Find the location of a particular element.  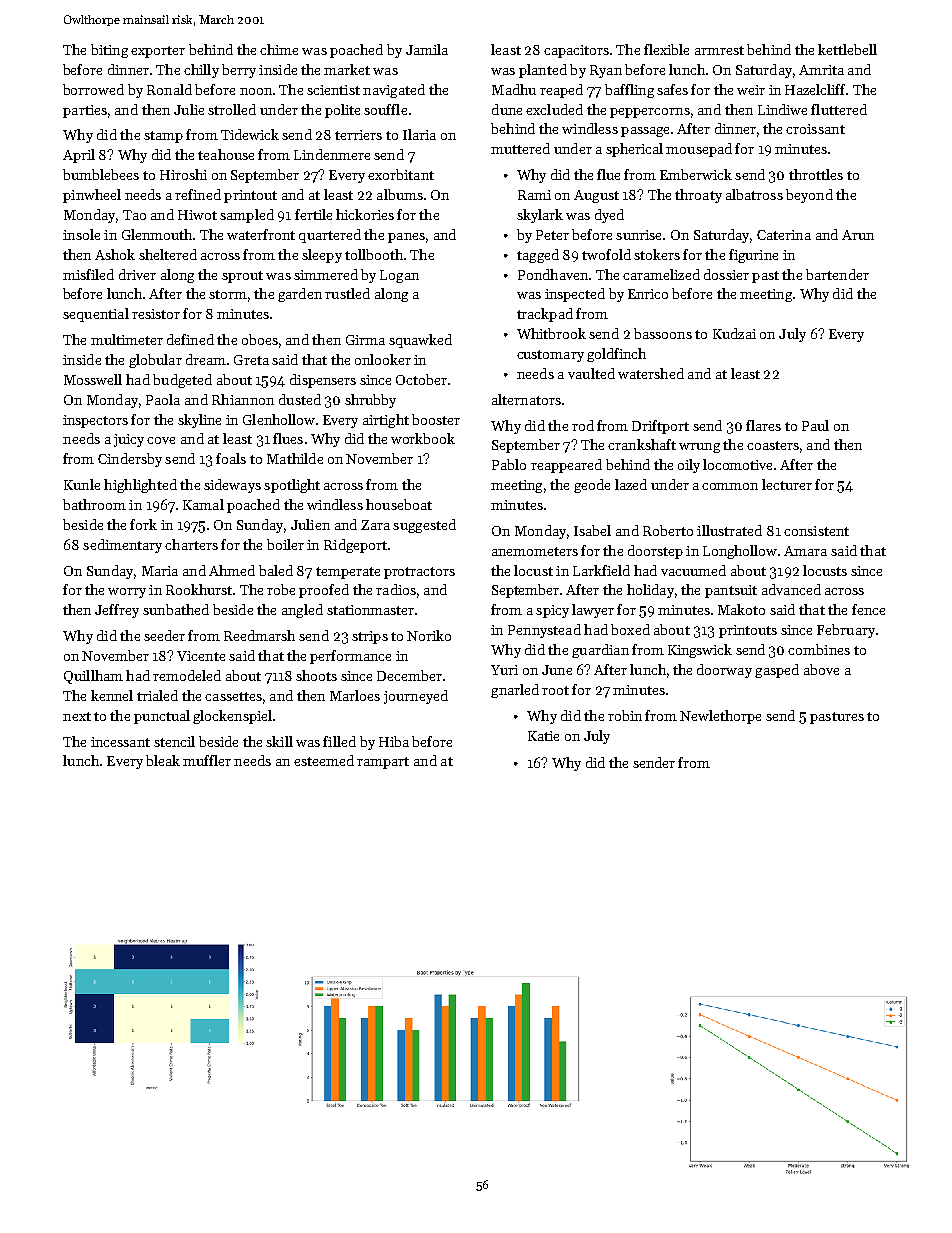

root is located at coordinates (555, 690).
